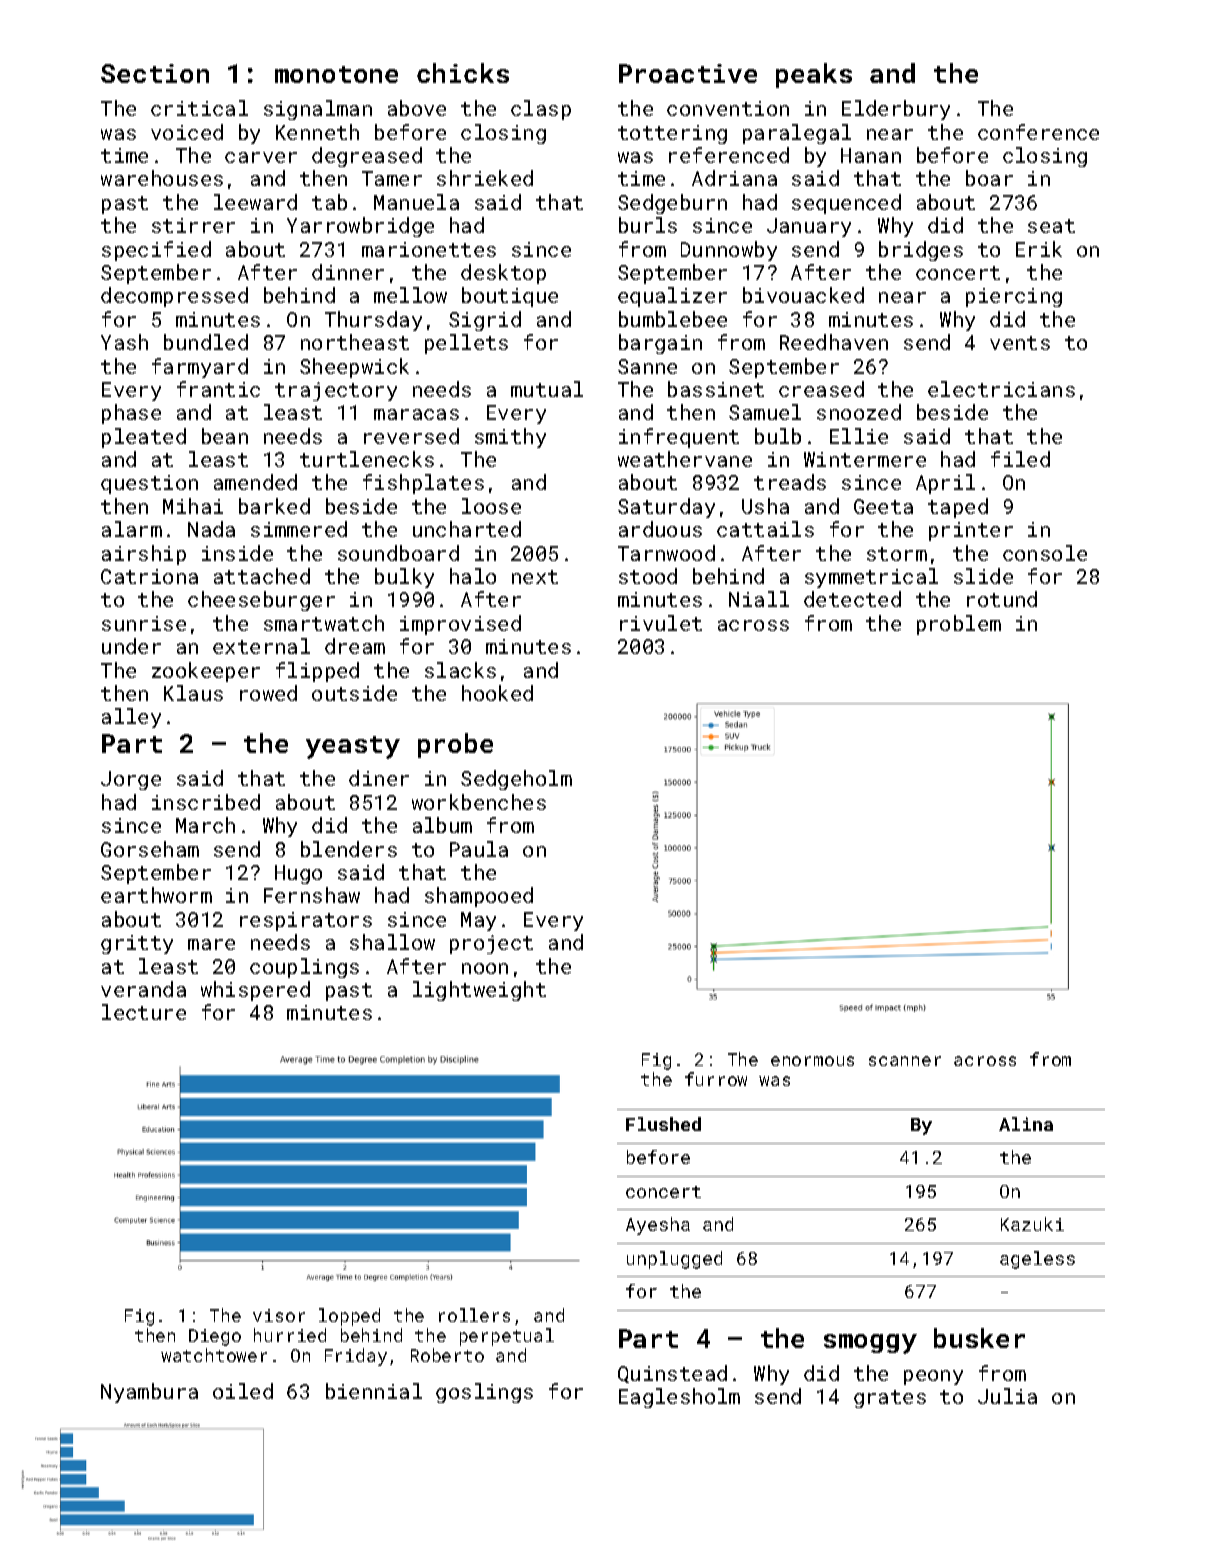 This page has width=1206, height=1561. What do you see at coordinates (348, 272) in the page?
I see `dinner` at bounding box center [348, 272].
